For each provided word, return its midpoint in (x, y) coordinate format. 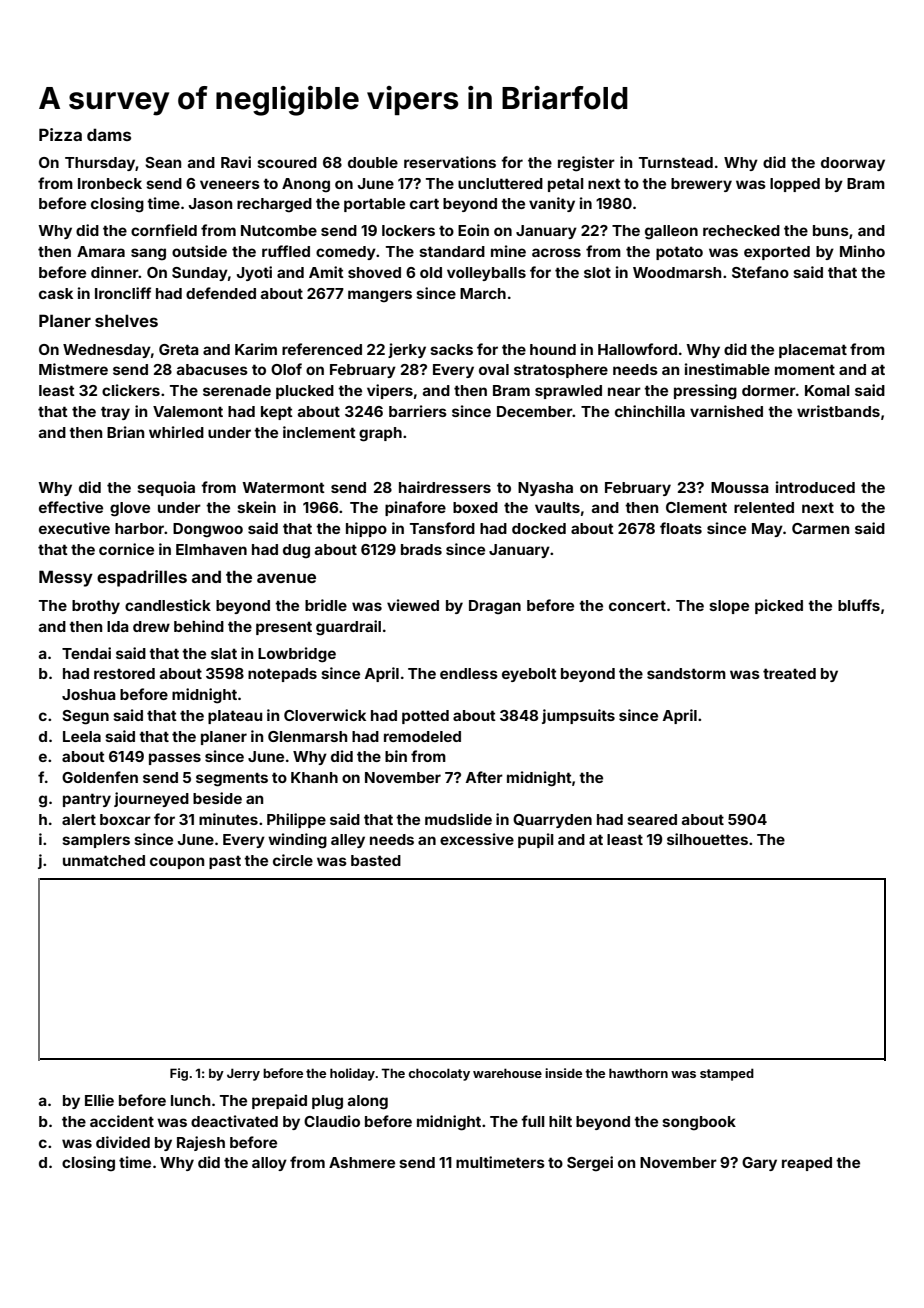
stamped (727, 1074)
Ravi (236, 162)
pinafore (415, 508)
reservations (450, 162)
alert (79, 819)
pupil (536, 840)
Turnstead (676, 162)
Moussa (740, 487)
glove (130, 509)
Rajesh (201, 1143)
